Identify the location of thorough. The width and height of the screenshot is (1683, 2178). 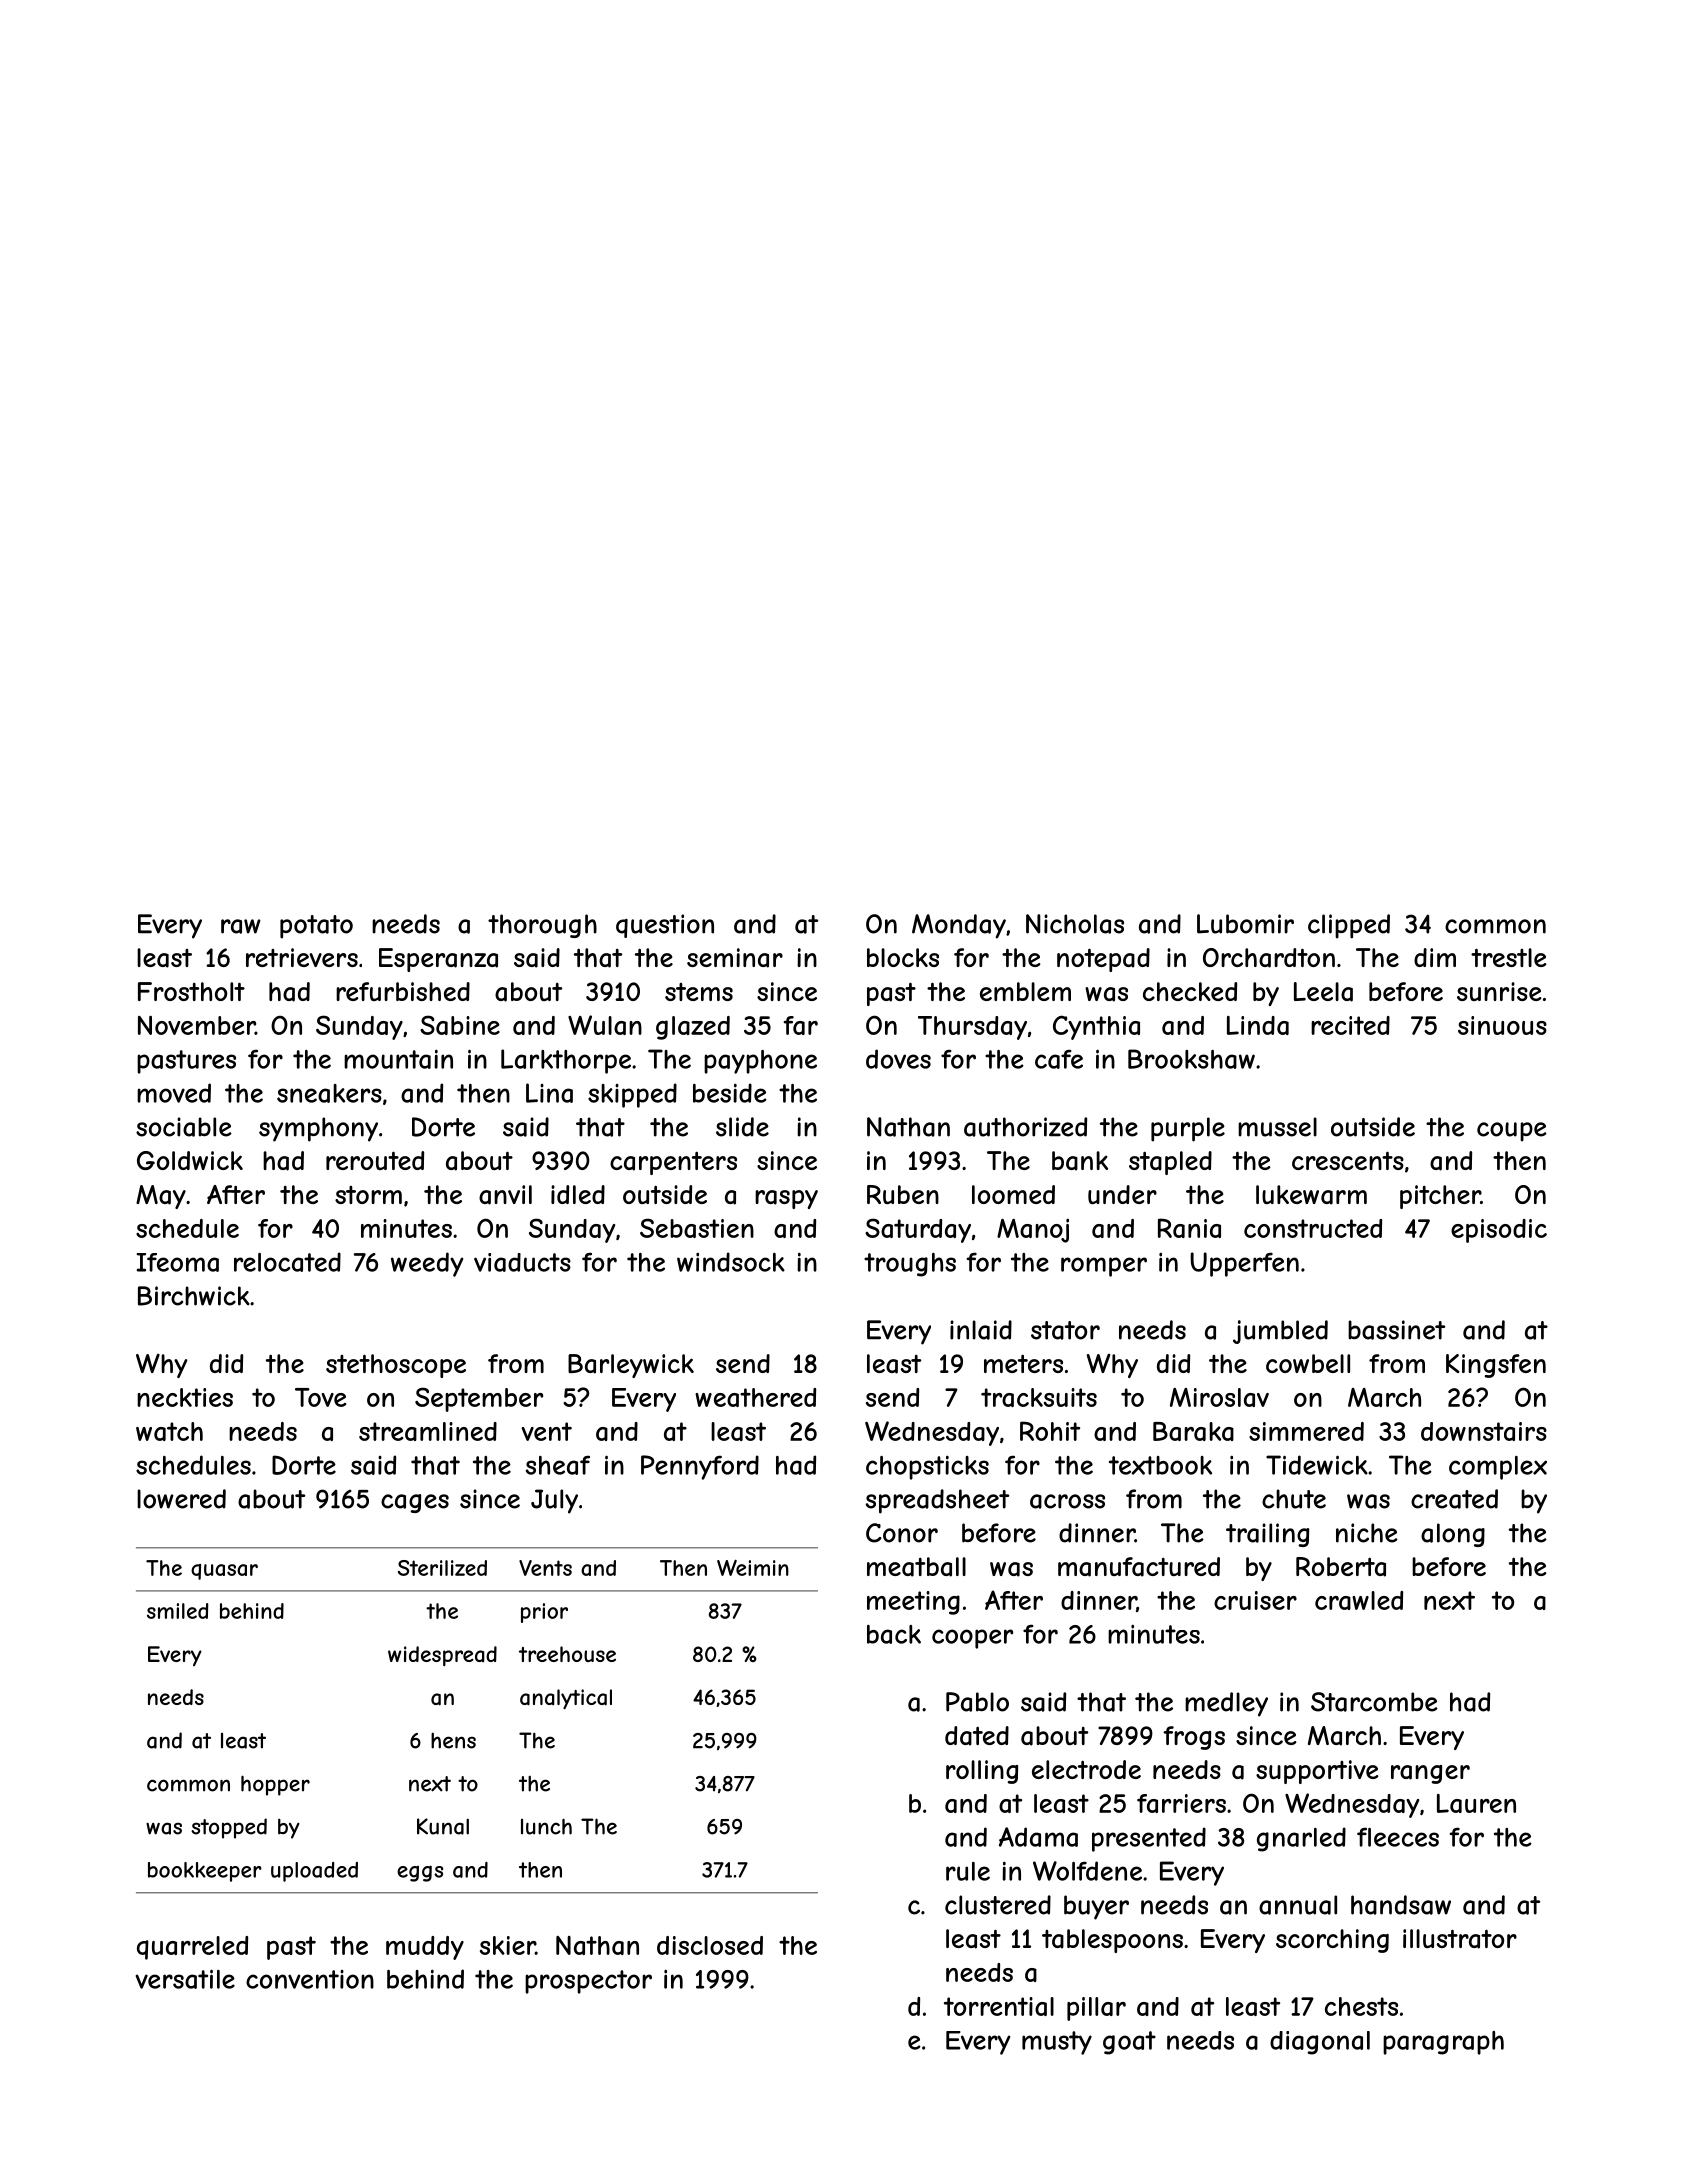
(542, 926).
